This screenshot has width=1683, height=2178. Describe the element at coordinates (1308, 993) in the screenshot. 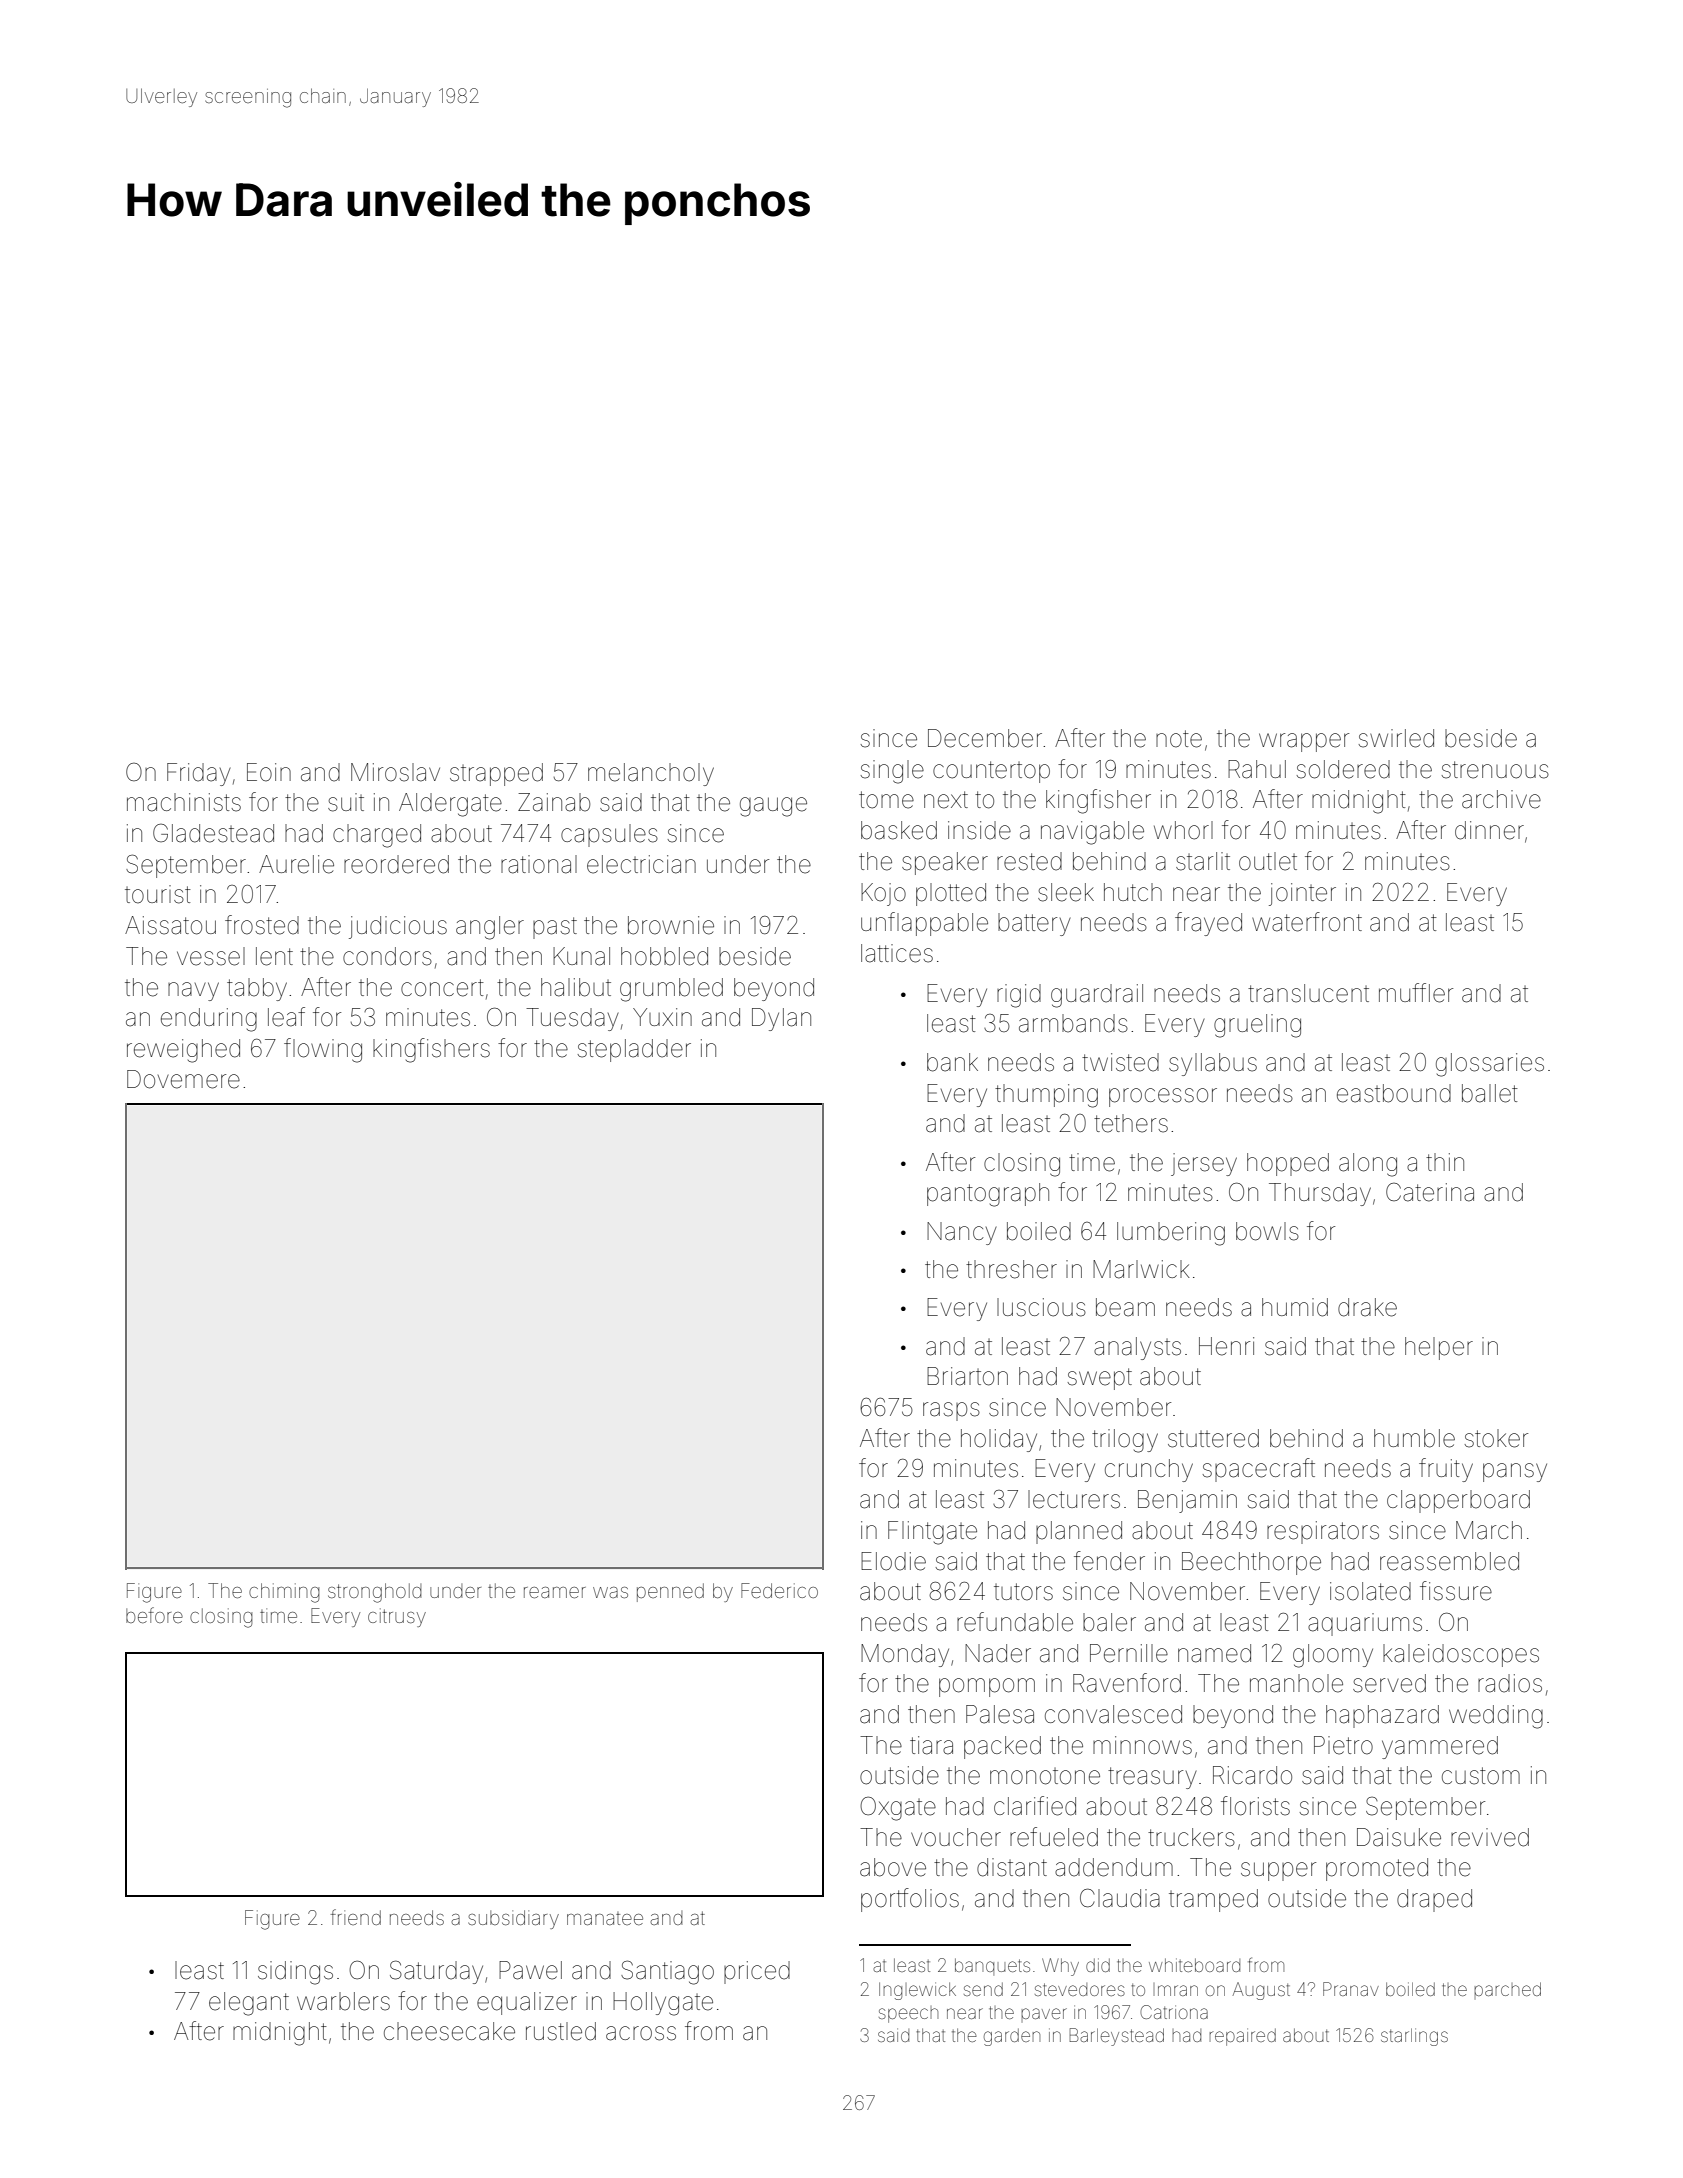

I see `translucent` at that location.
